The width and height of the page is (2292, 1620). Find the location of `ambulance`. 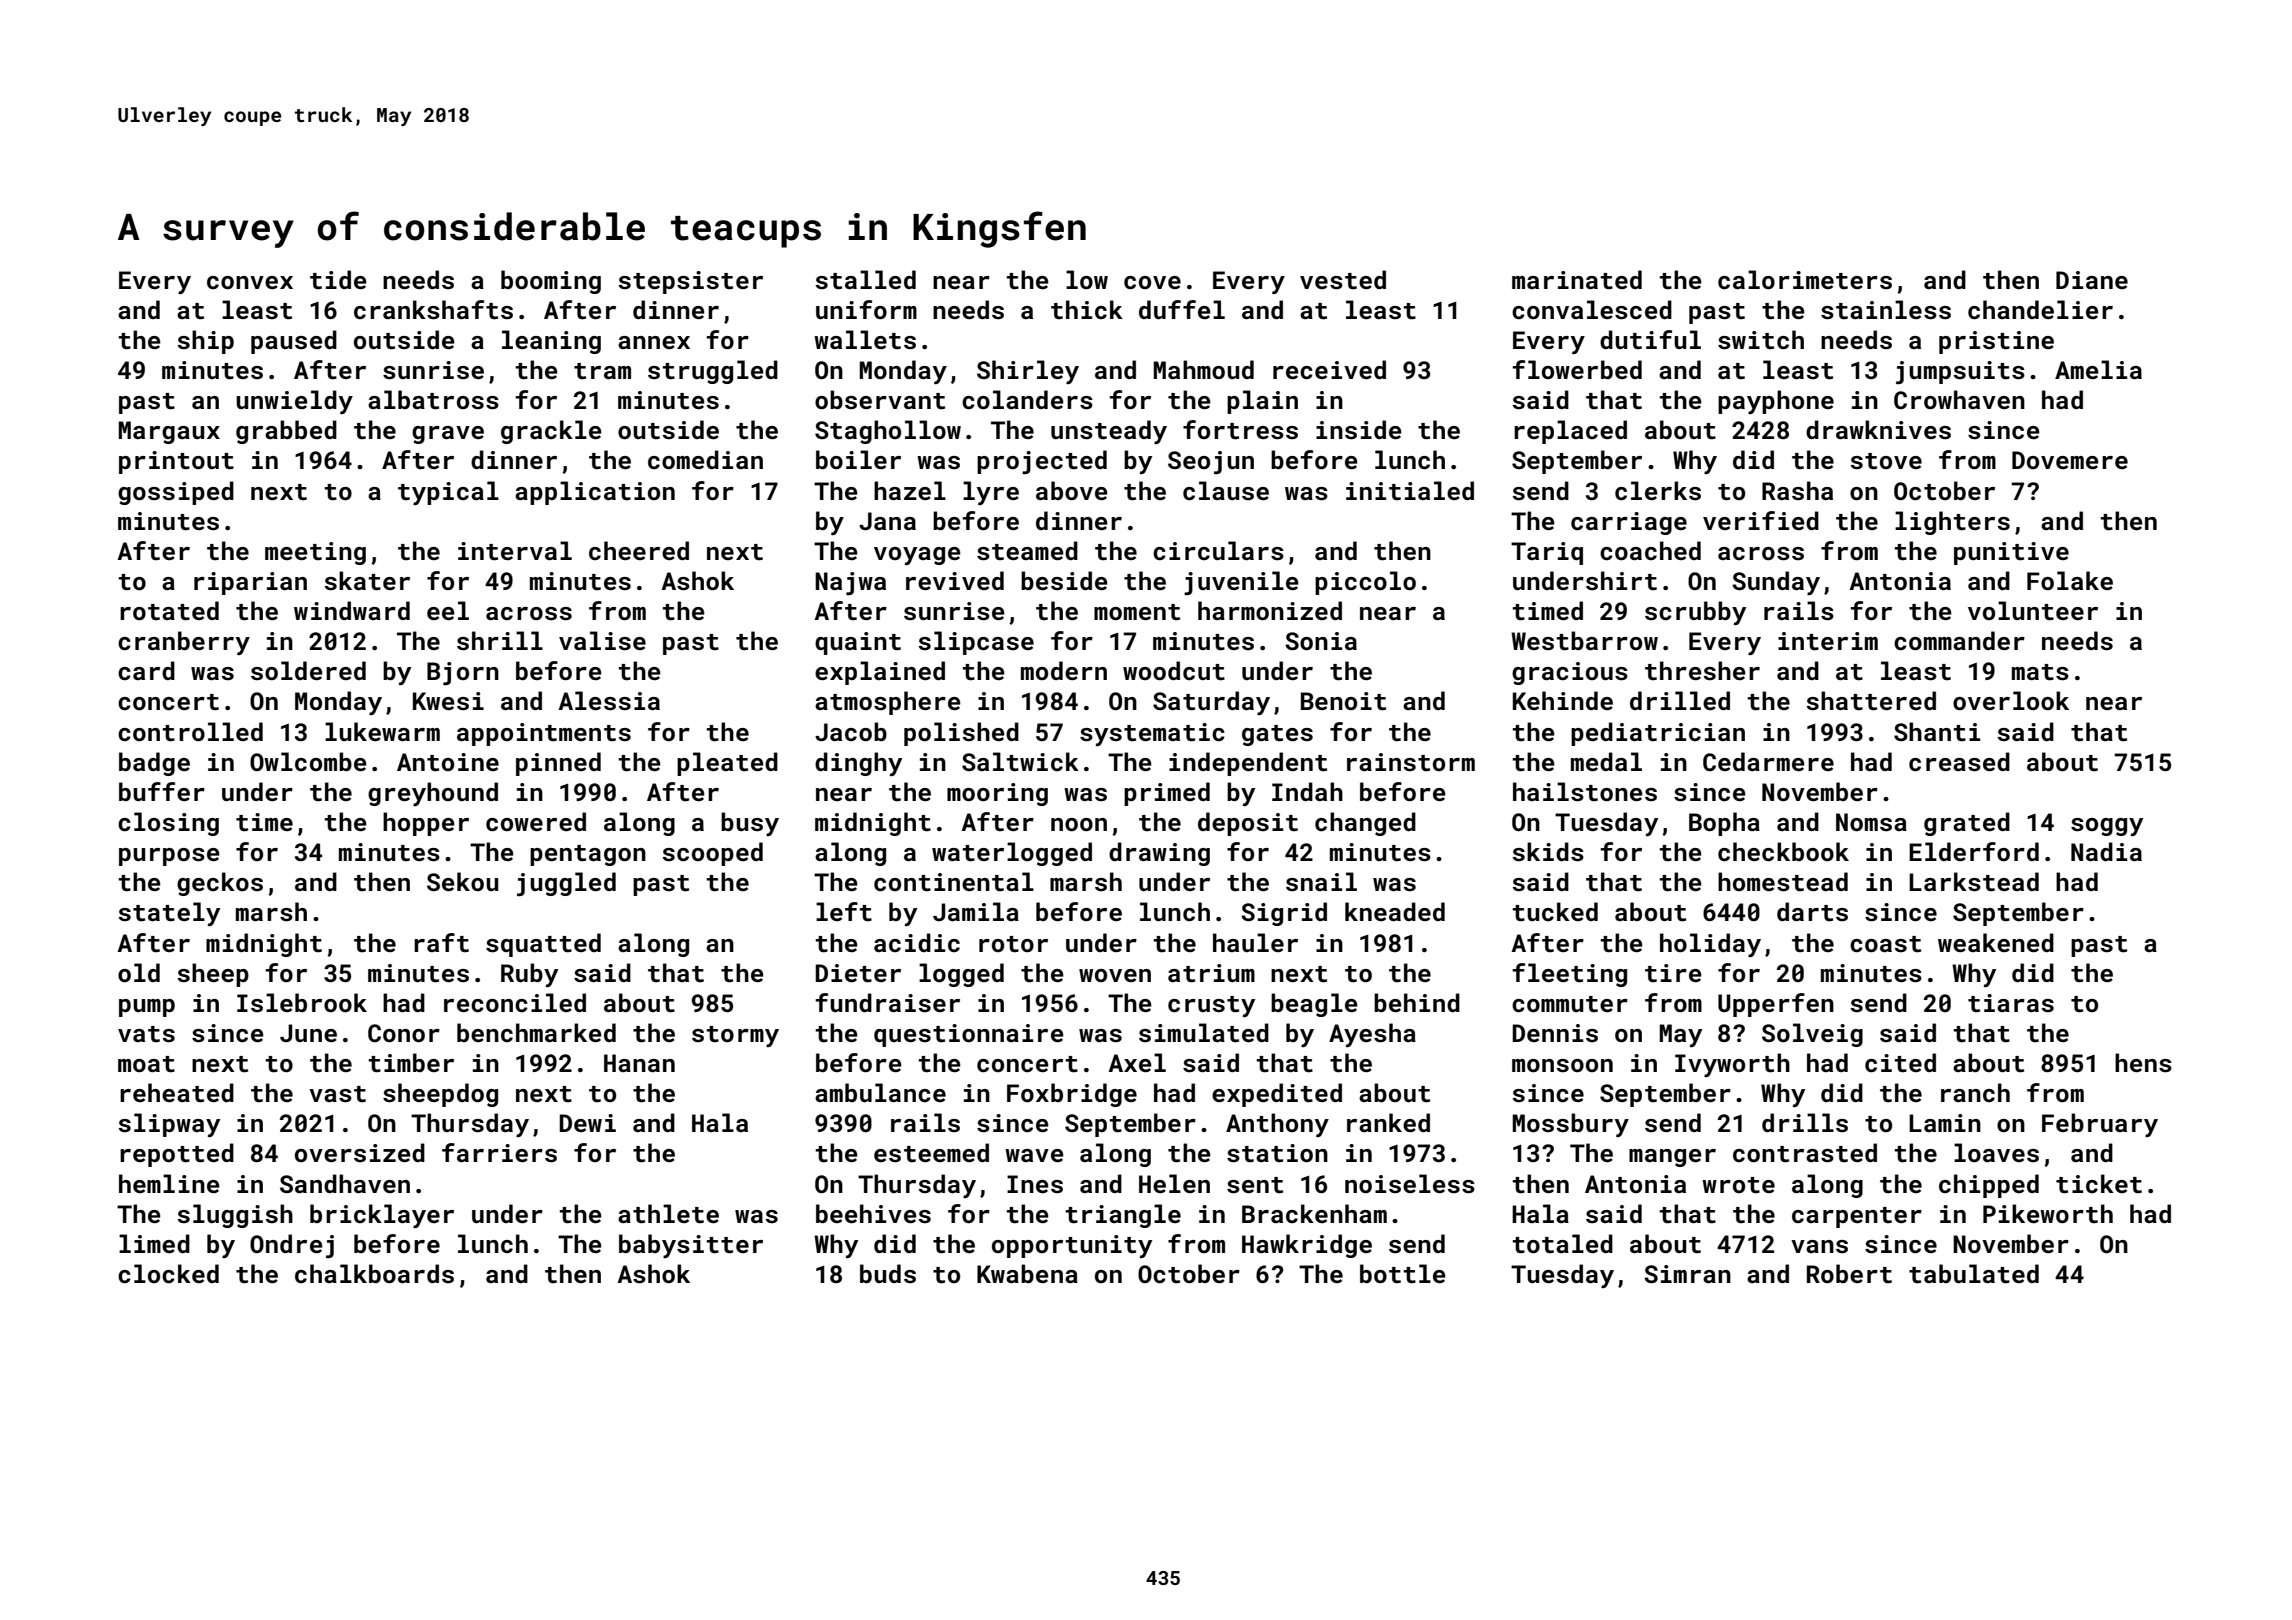

ambulance is located at coordinates (880, 1093).
